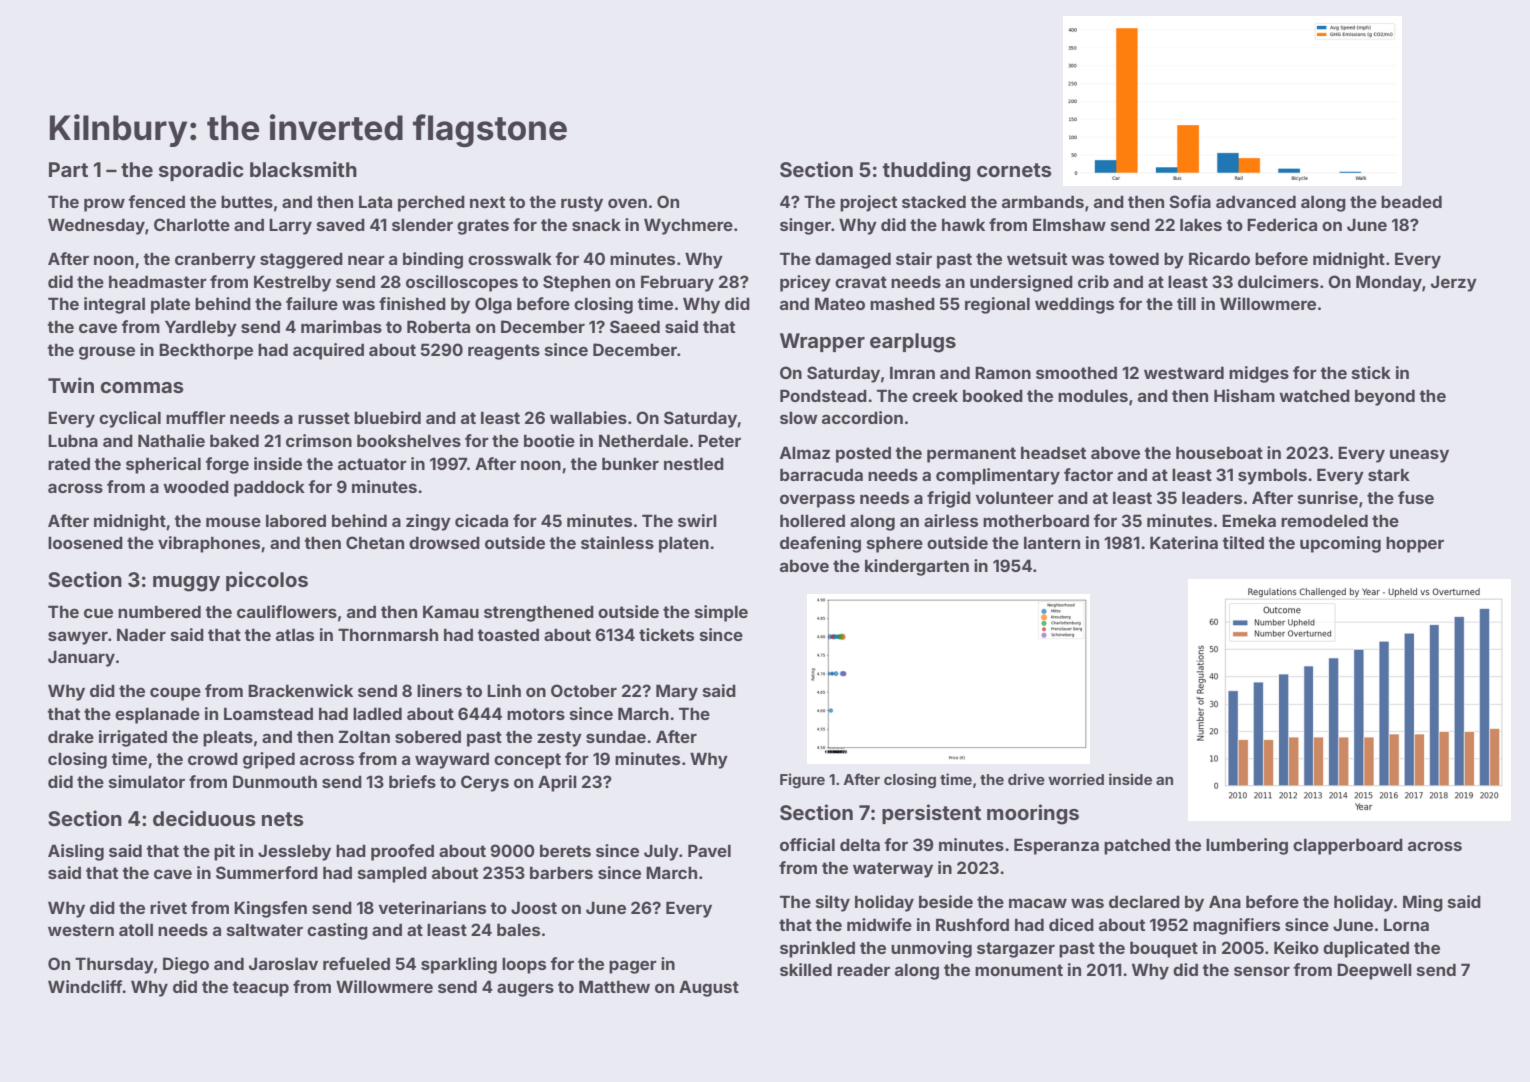  Describe the element at coordinates (917, 567) in the screenshot. I see `kindergarten` at that location.
